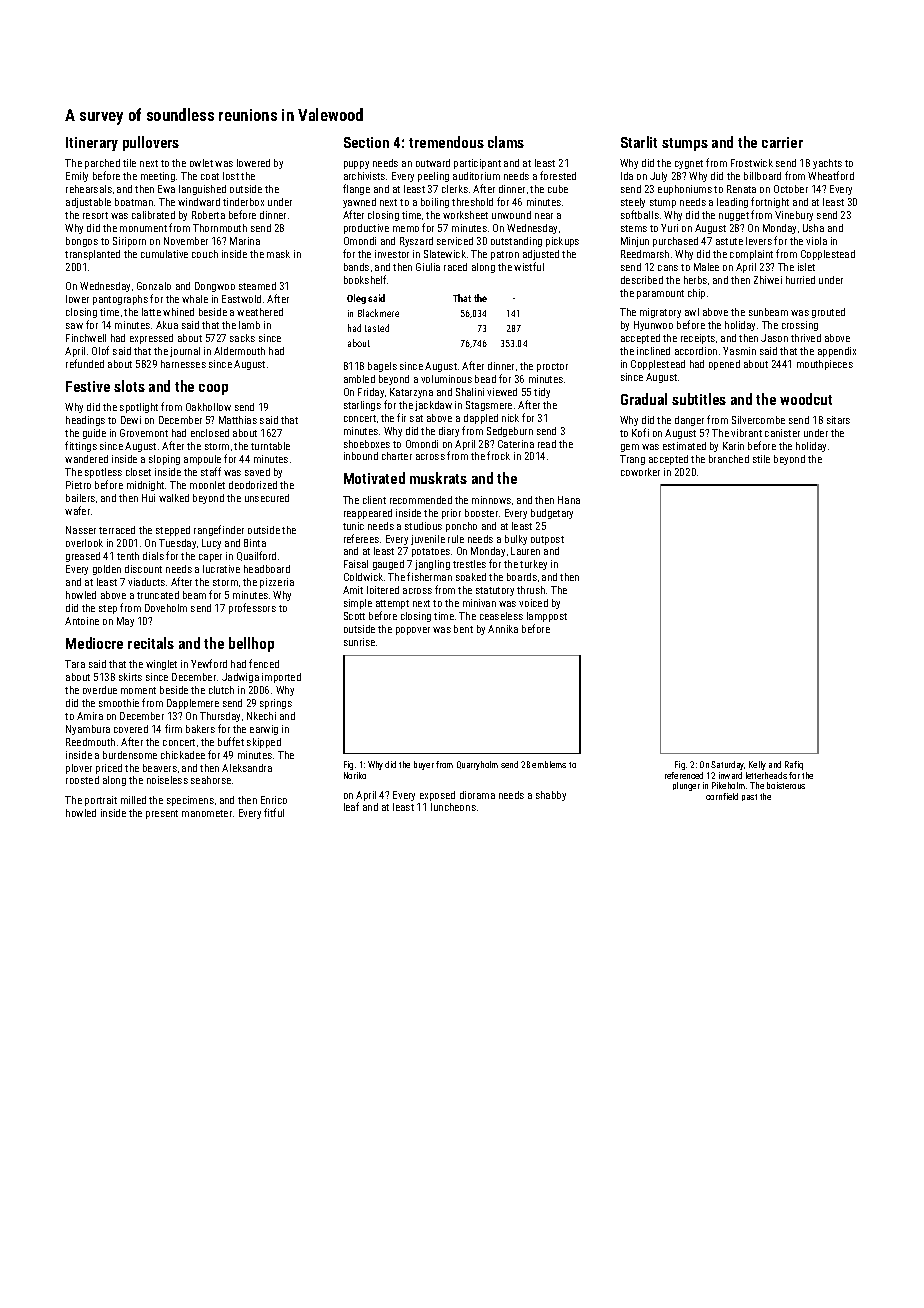 The height and width of the document is (1308, 924). What do you see at coordinates (558, 175) in the document?
I see `forested` at bounding box center [558, 175].
